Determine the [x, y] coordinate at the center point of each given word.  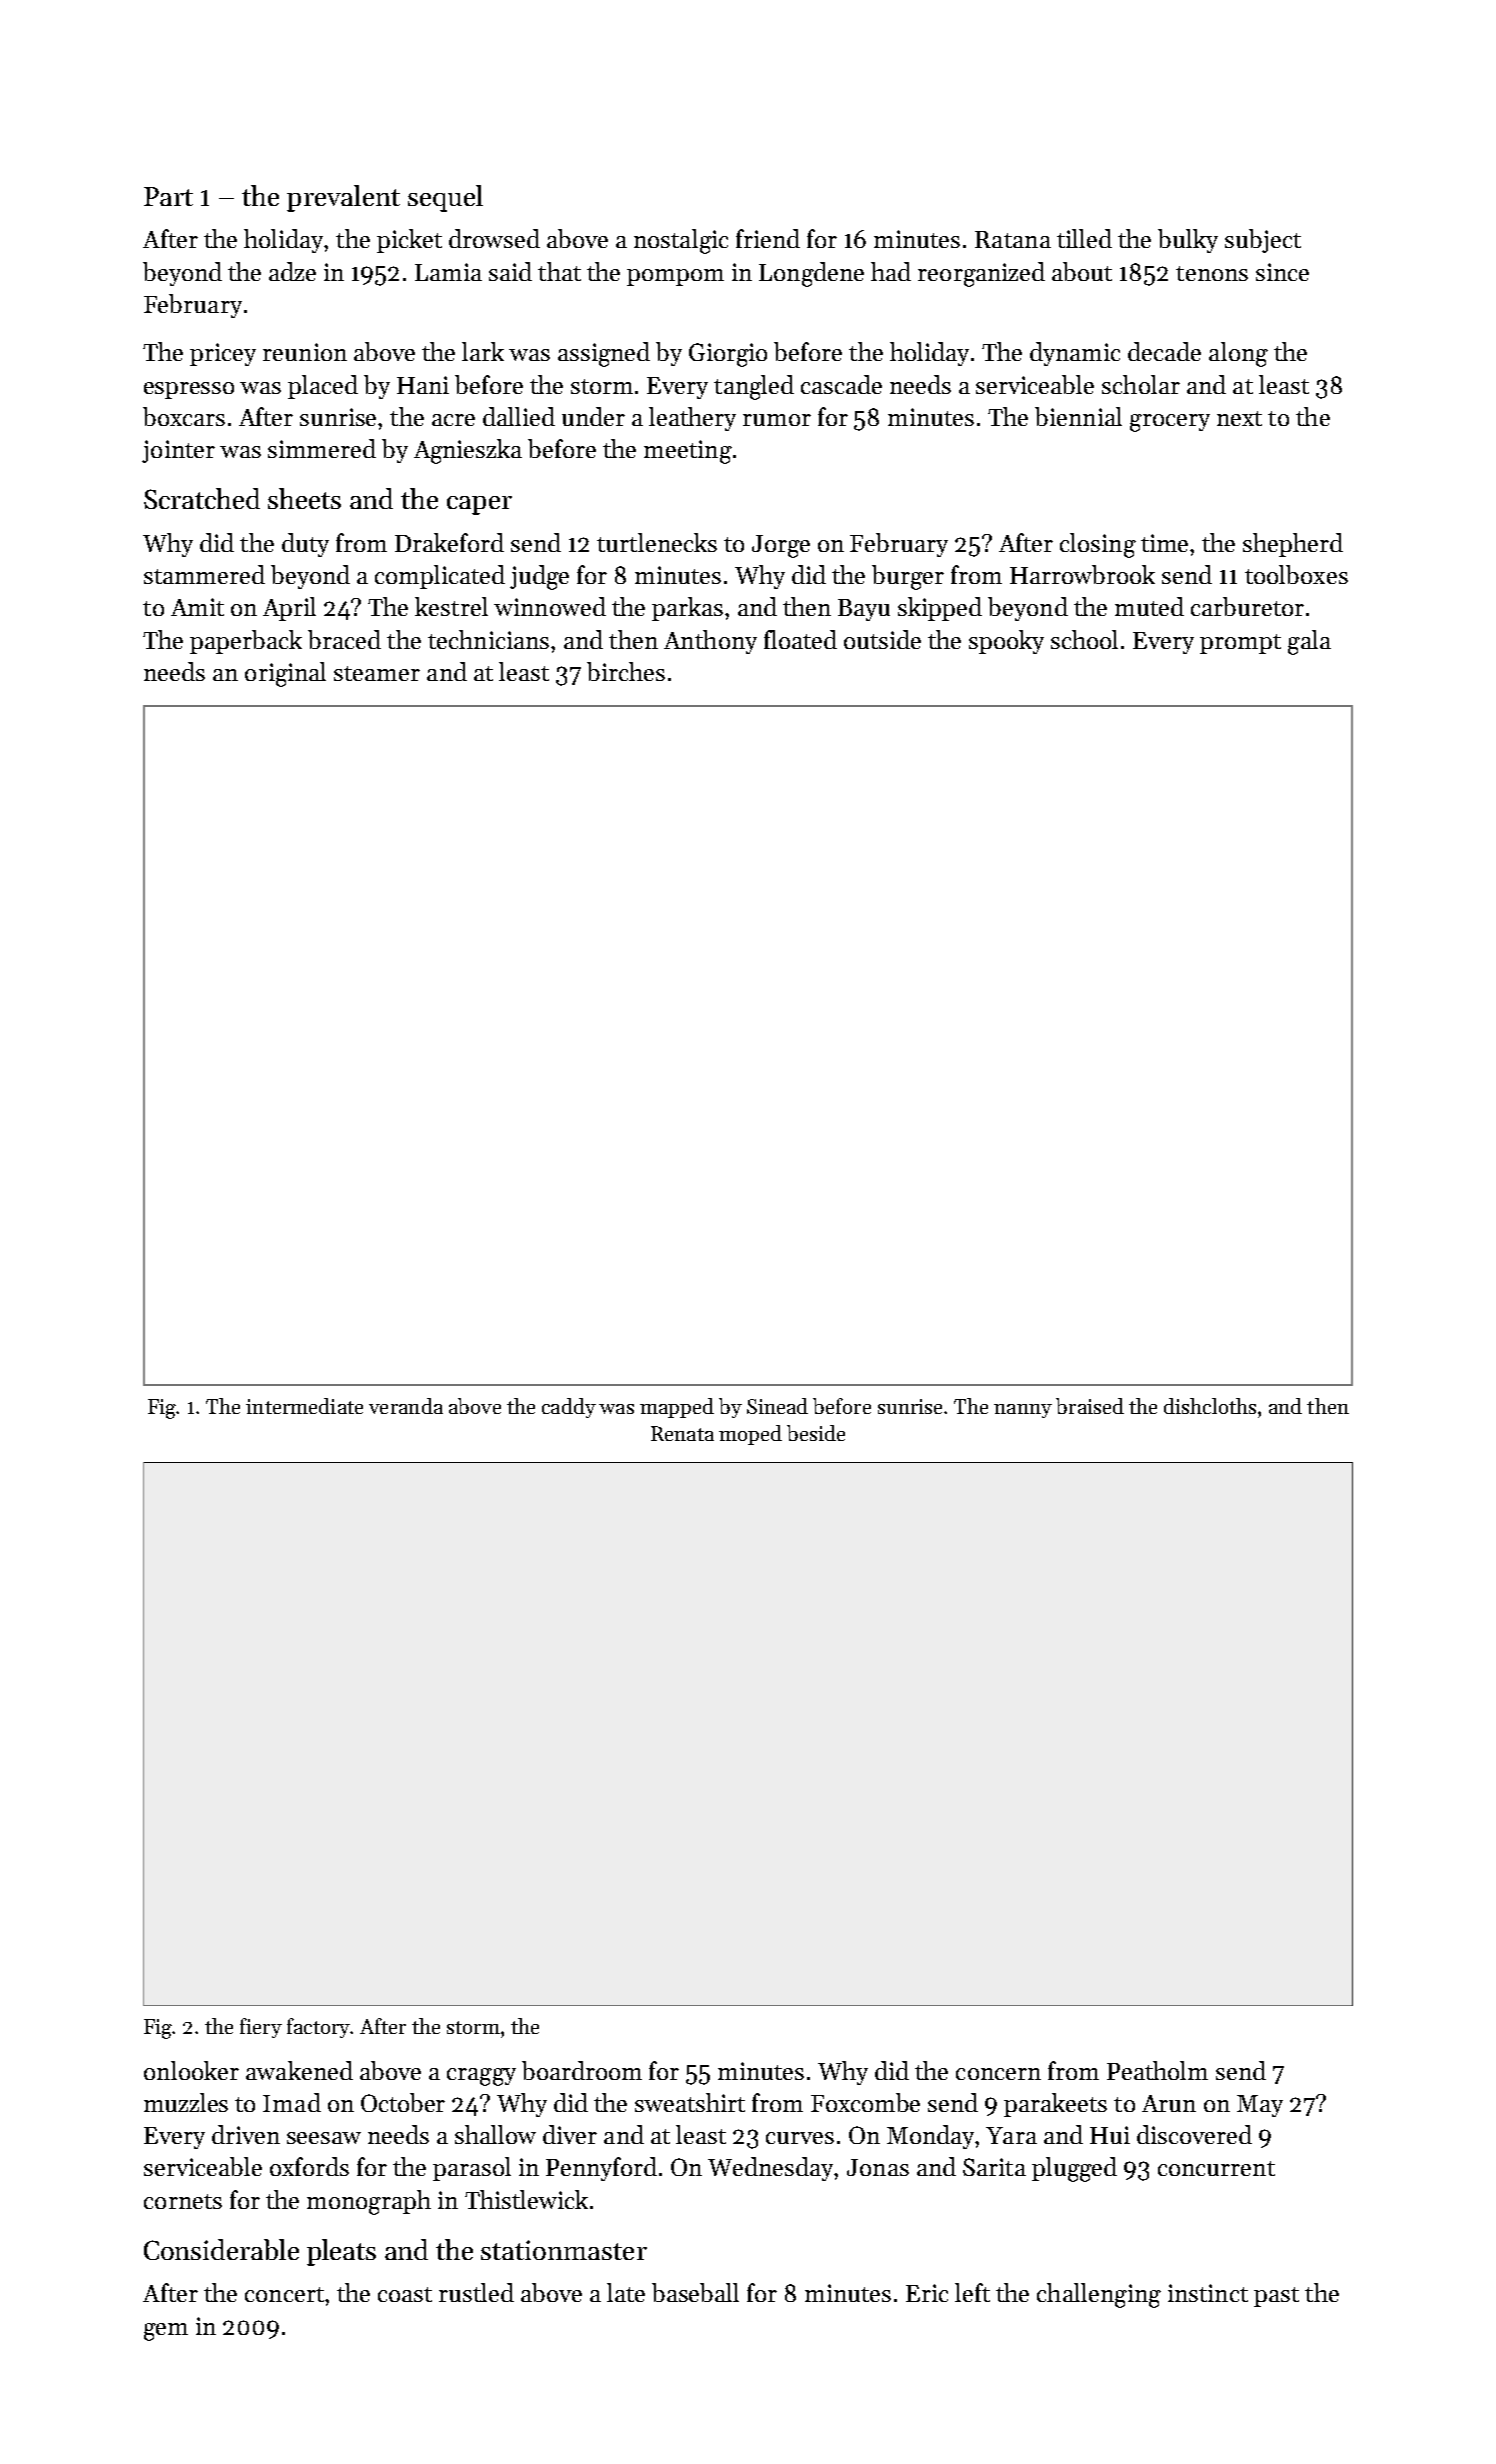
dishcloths [1210, 1406]
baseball [695, 2292]
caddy [569, 1408]
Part [168, 196]
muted [1149, 606]
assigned [604, 354]
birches [626, 671]
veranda [406, 1406]
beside [816, 1433]
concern [998, 2074]
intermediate [304, 1406]
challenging [1099, 2295]
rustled [476, 2292]
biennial [1078, 416]
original [285, 674]
